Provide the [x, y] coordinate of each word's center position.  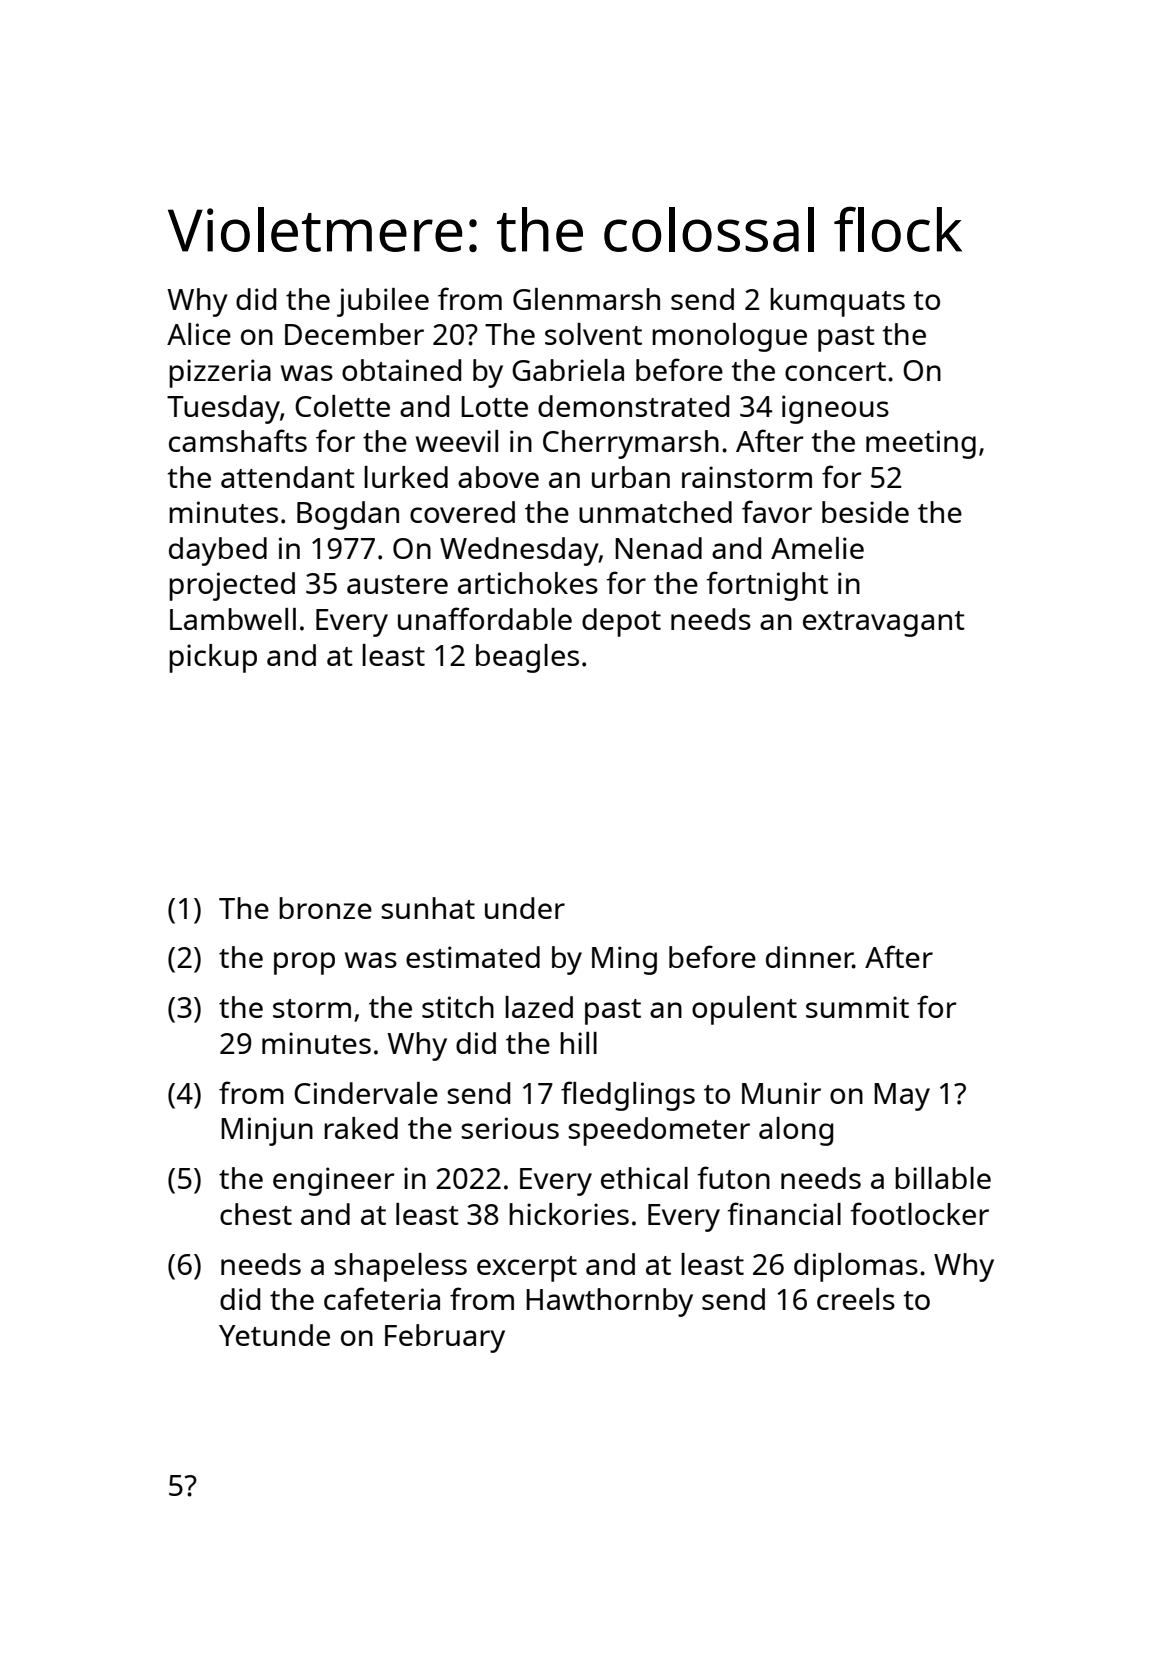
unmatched [655, 512]
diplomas [856, 1267]
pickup [213, 658]
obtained [401, 370]
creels [856, 1299]
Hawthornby [609, 1302]
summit [857, 1007]
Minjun [267, 1131]
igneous [835, 409]
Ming [624, 960]
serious [510, 1128]
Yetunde [274, 1335]
